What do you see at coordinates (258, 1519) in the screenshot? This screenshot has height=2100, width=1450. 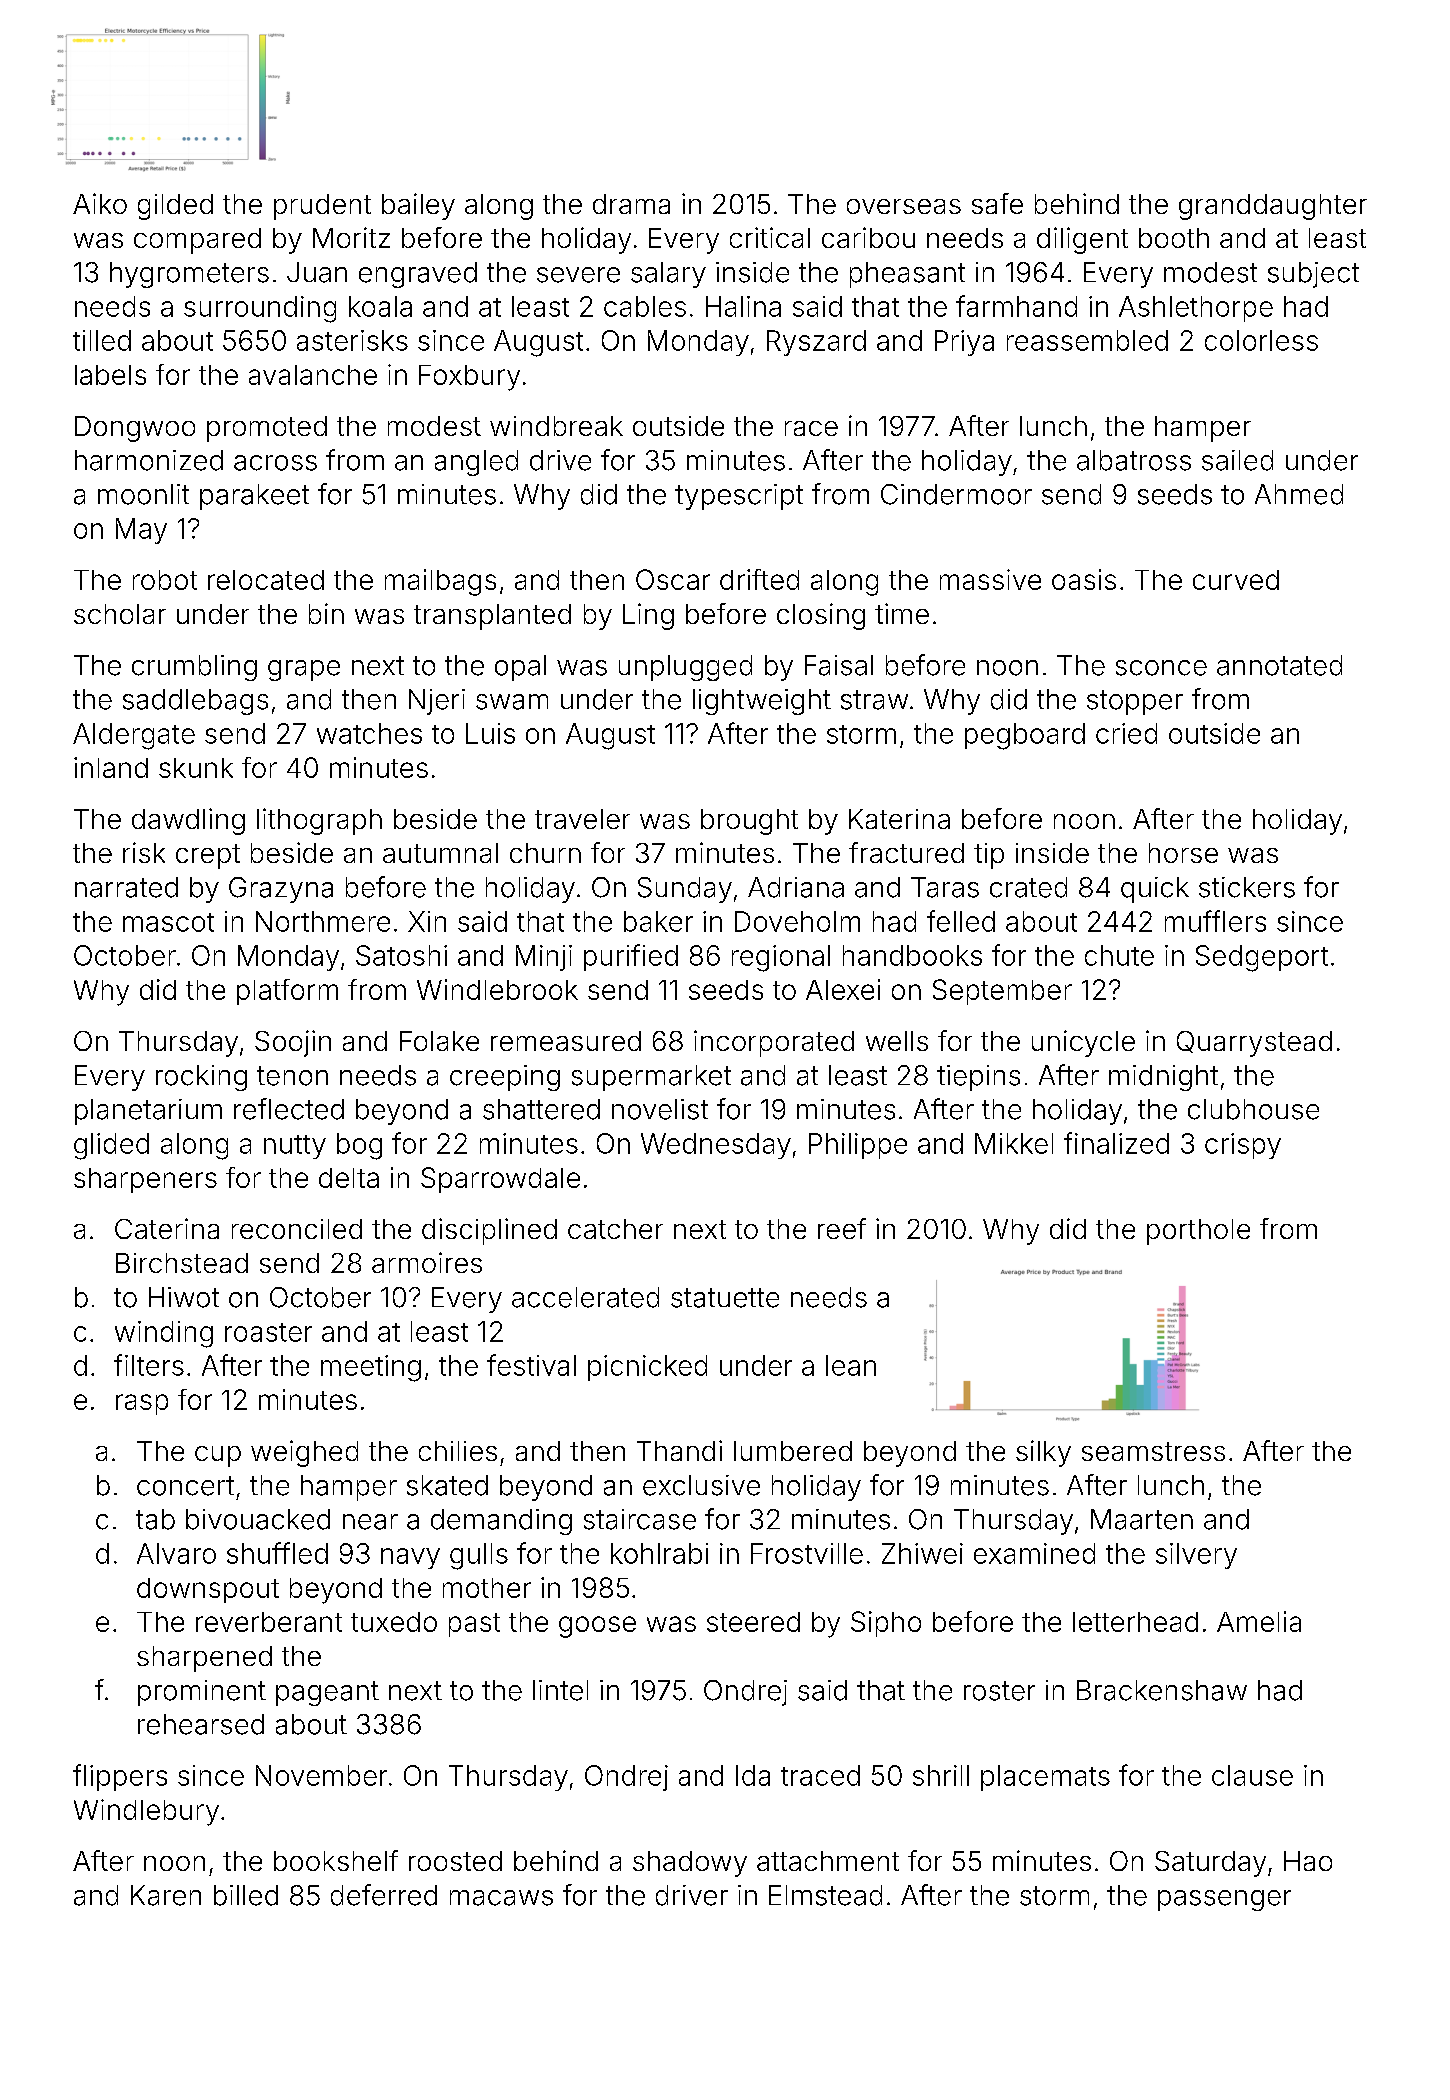 I see `bivouacked` at bounding box center [258, 1519].
